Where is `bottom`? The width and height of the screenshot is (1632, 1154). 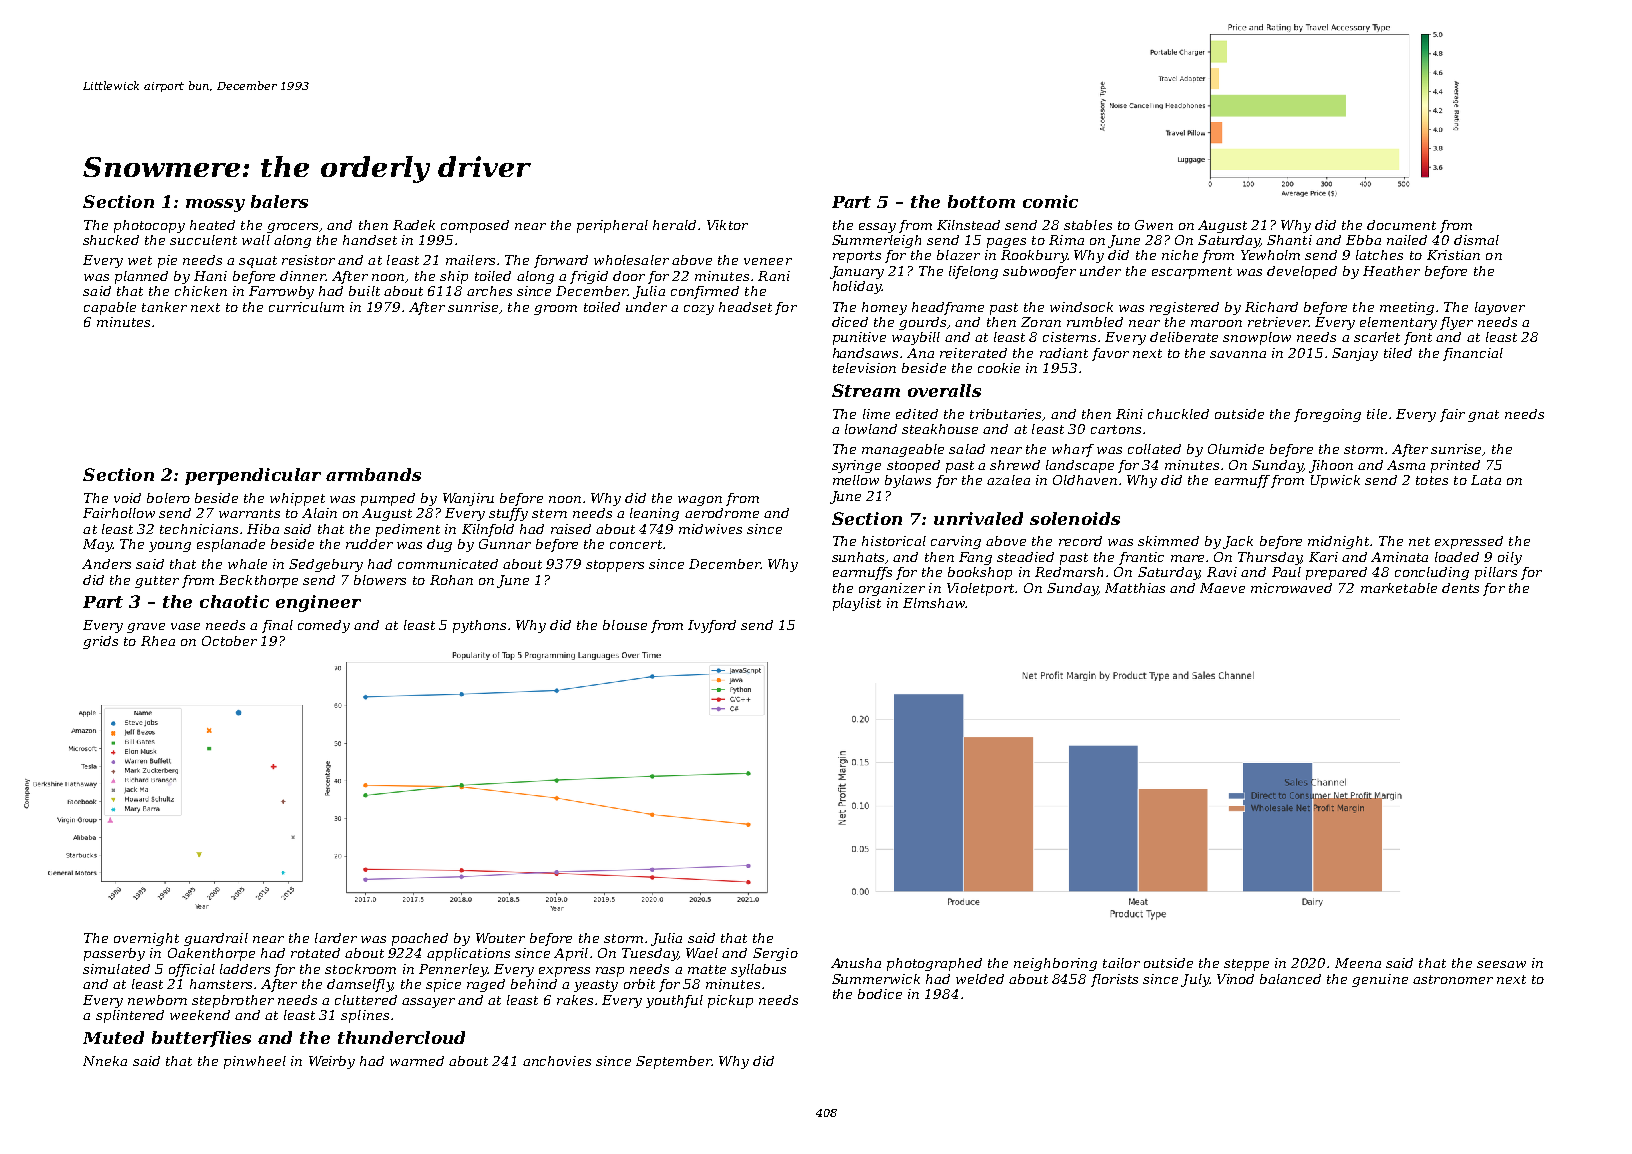
bottom is located at coordinates (981, 201).
